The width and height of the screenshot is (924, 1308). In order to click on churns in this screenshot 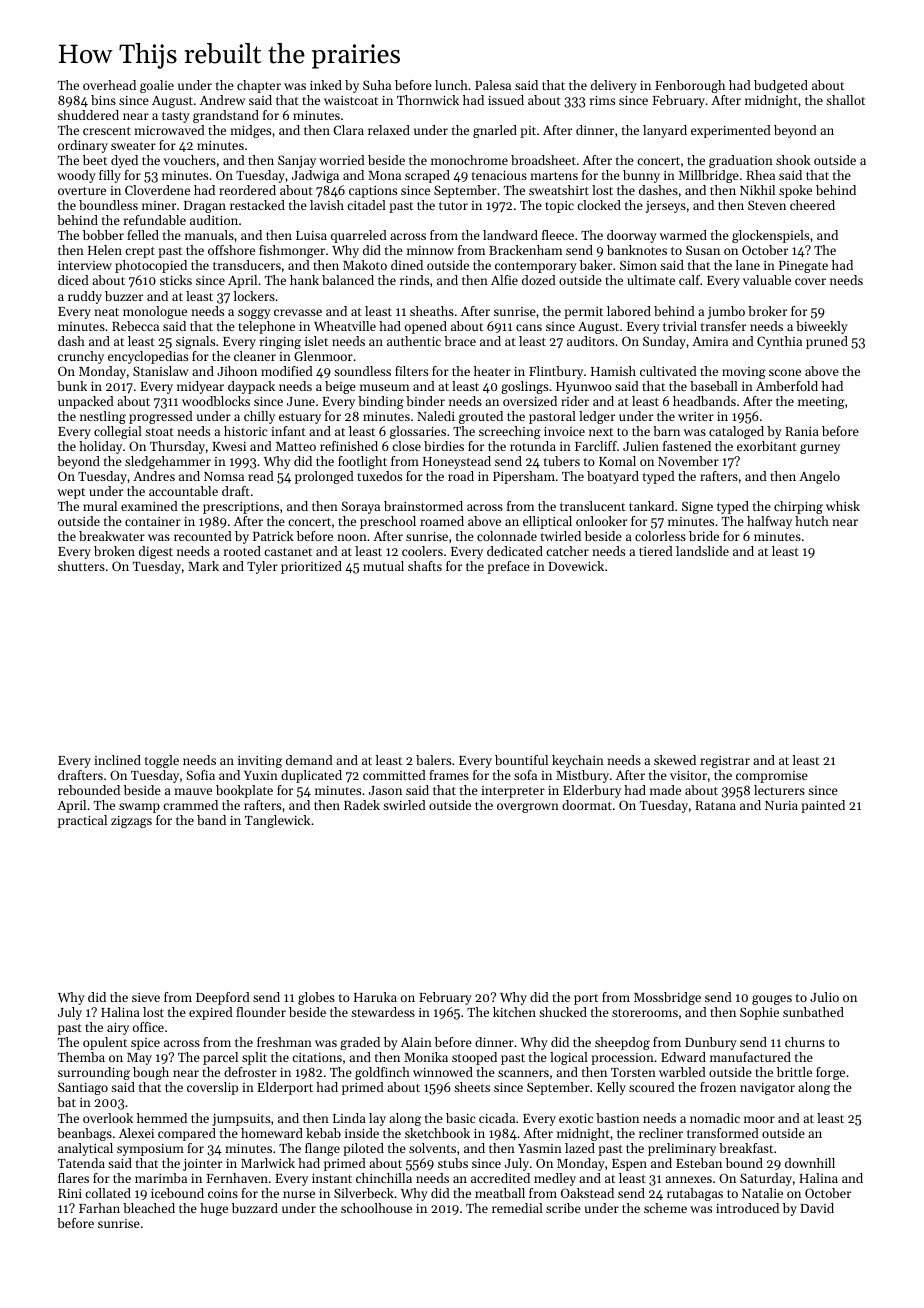, I will do `click(805, 1042)`.
